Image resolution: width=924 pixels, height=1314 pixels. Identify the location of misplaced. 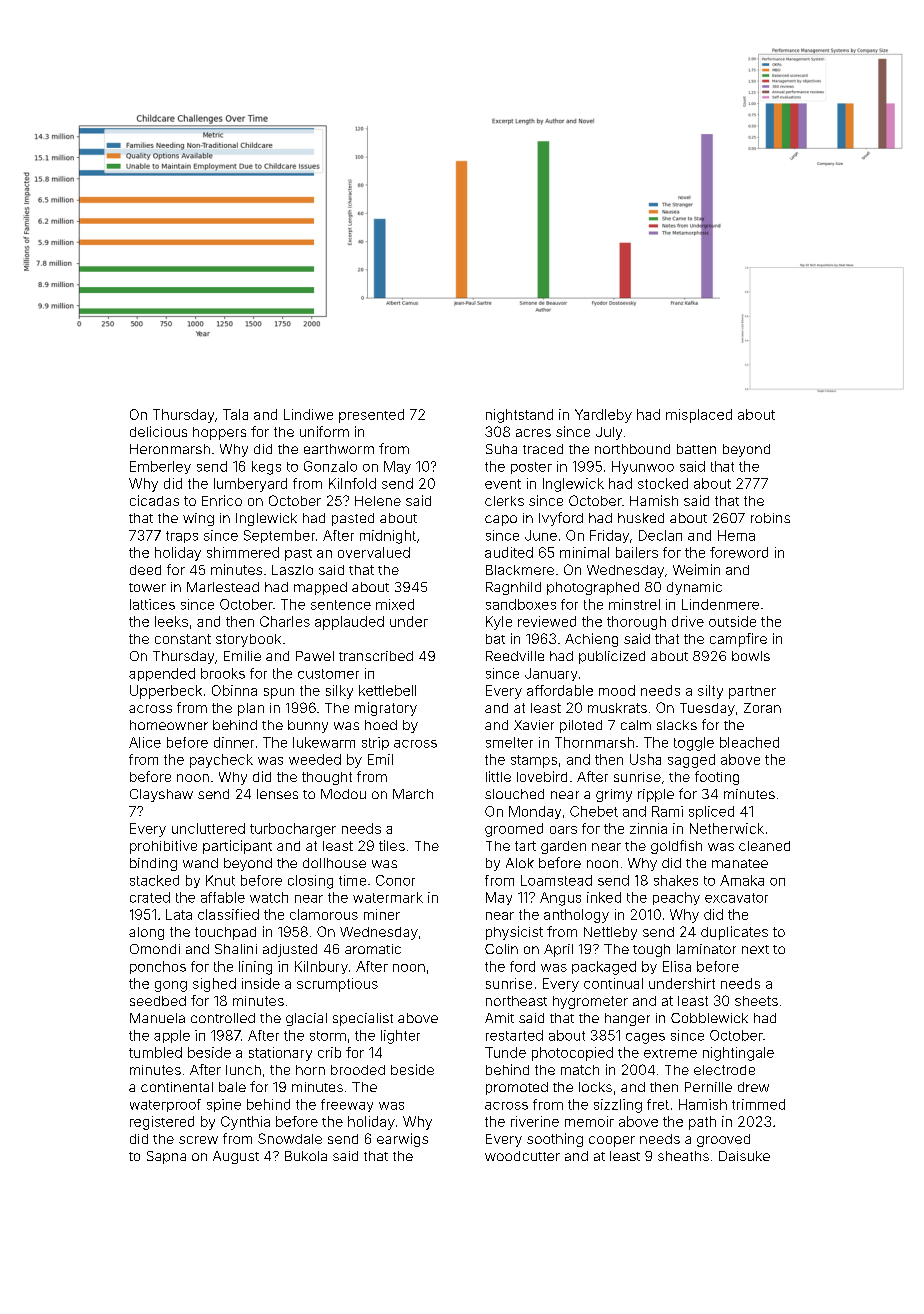
(699, 416).
